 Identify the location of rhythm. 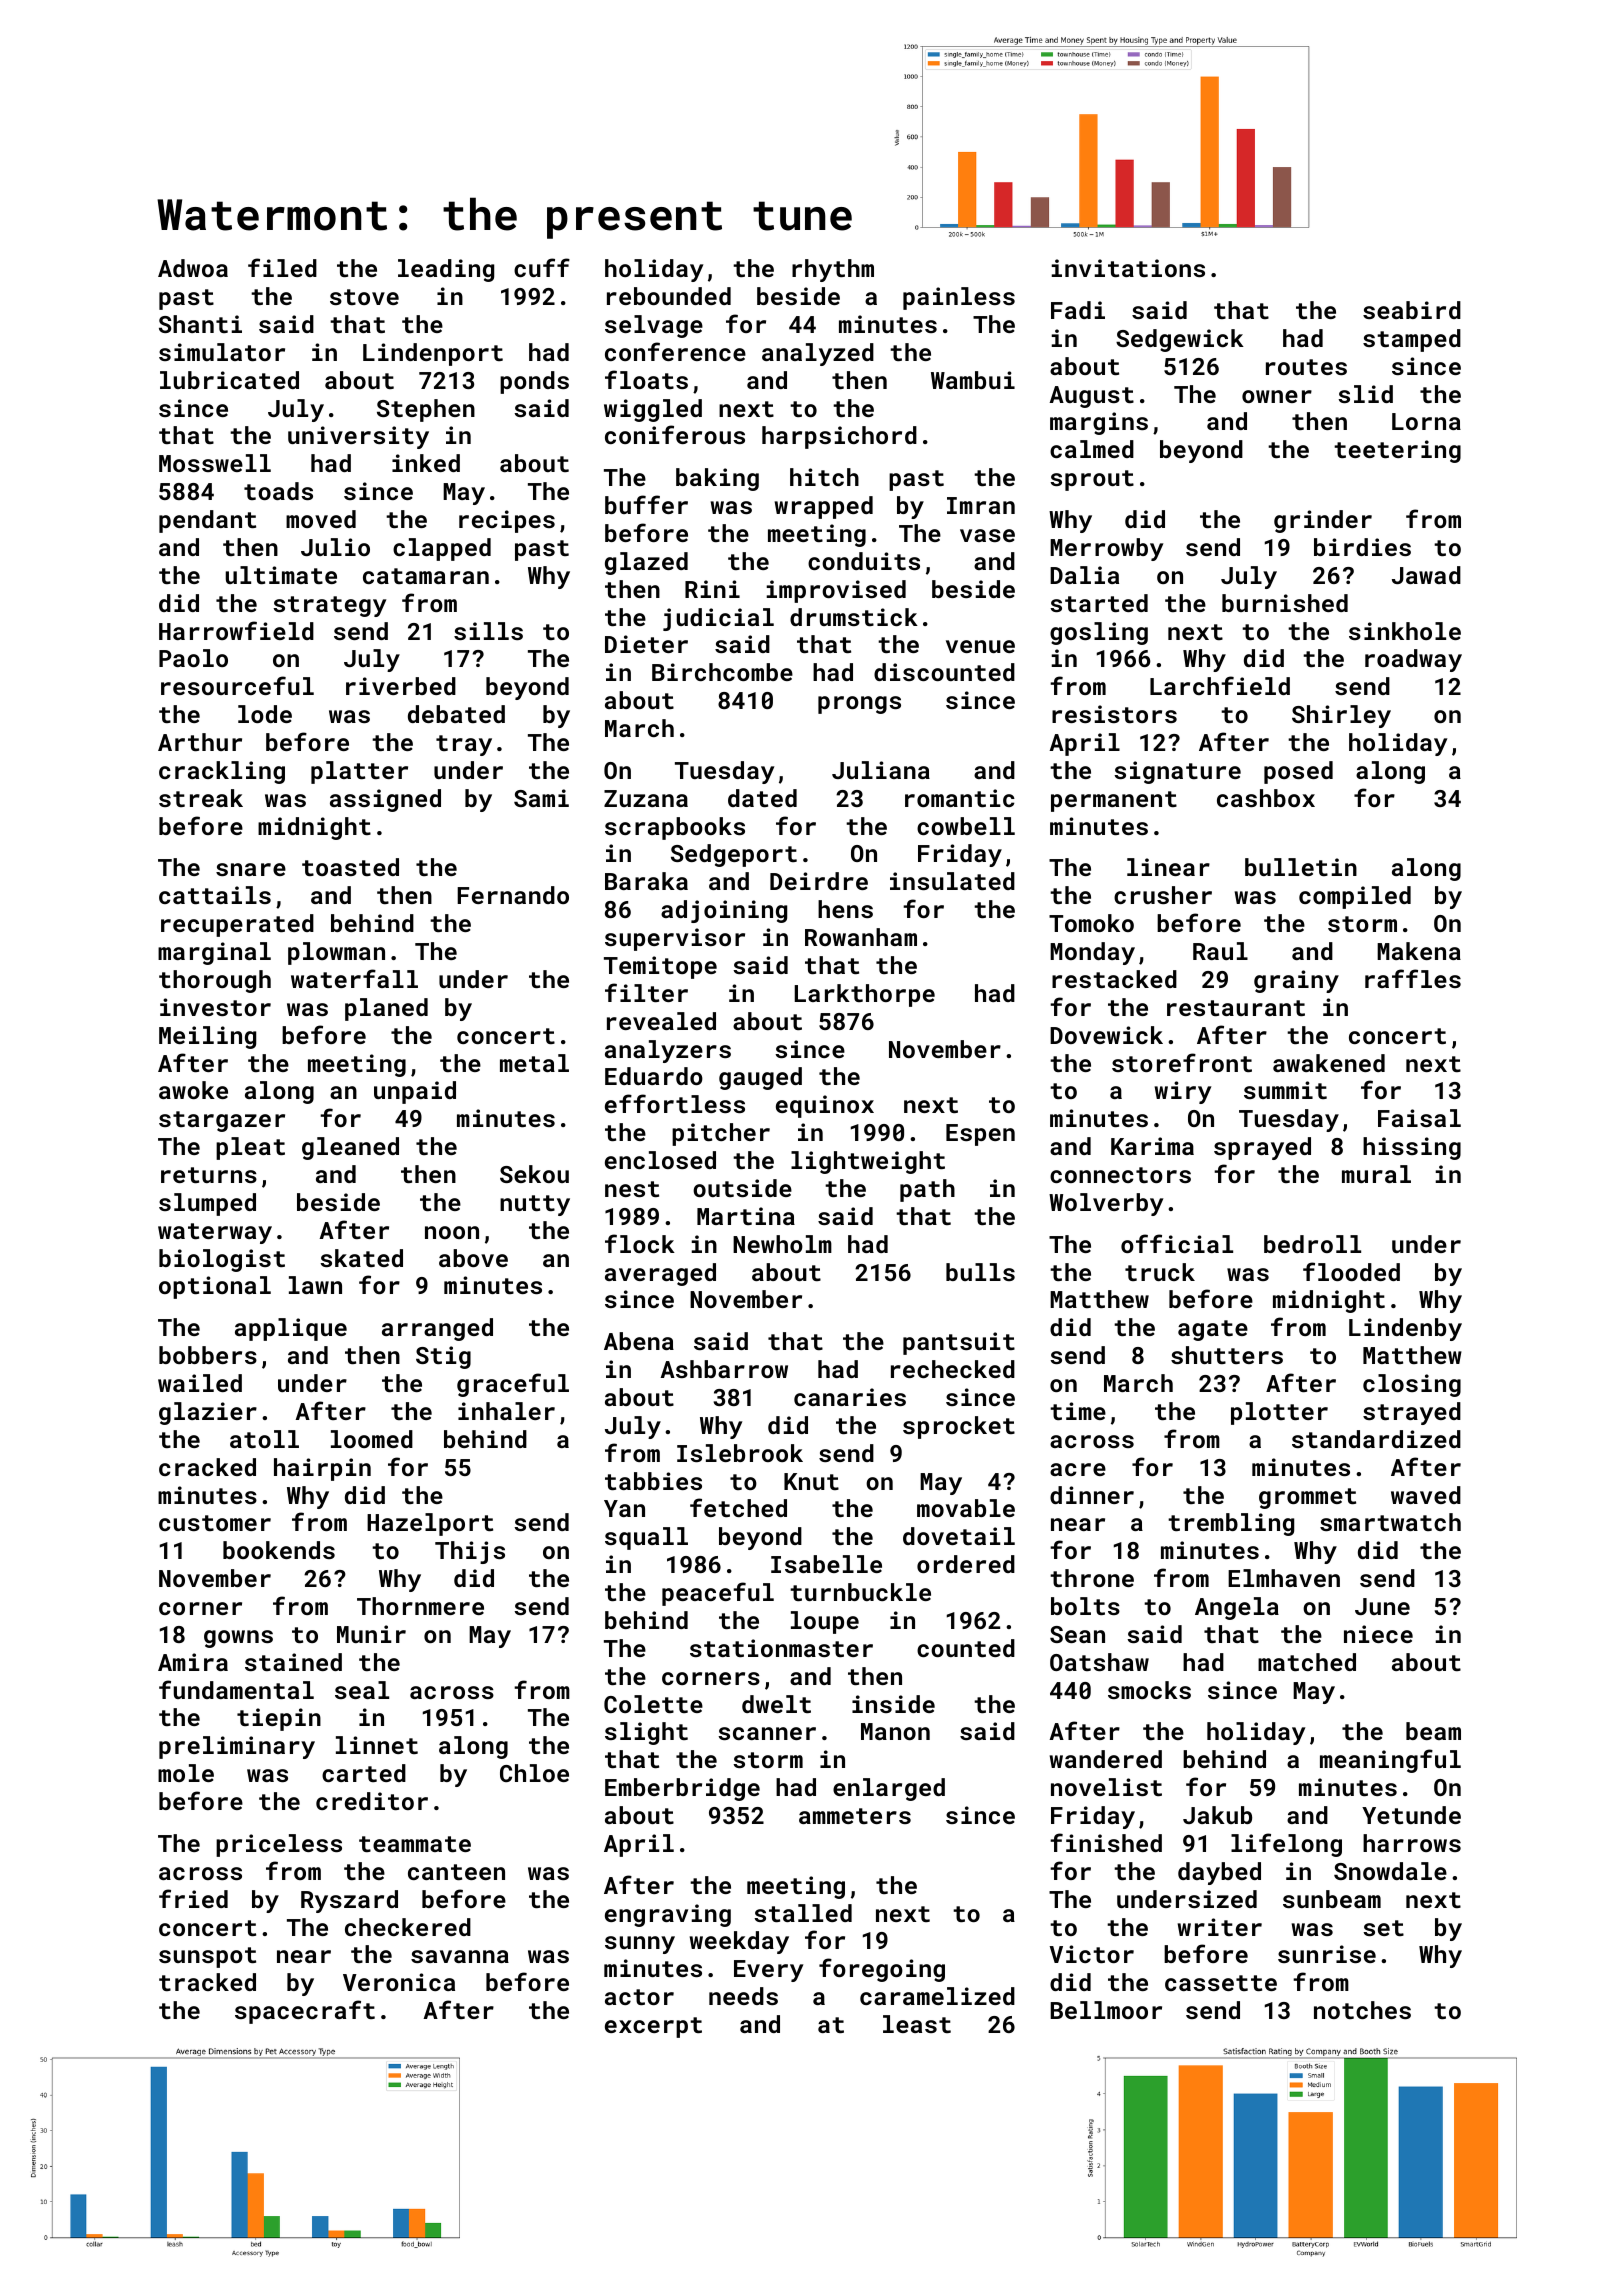
(833, 270).
